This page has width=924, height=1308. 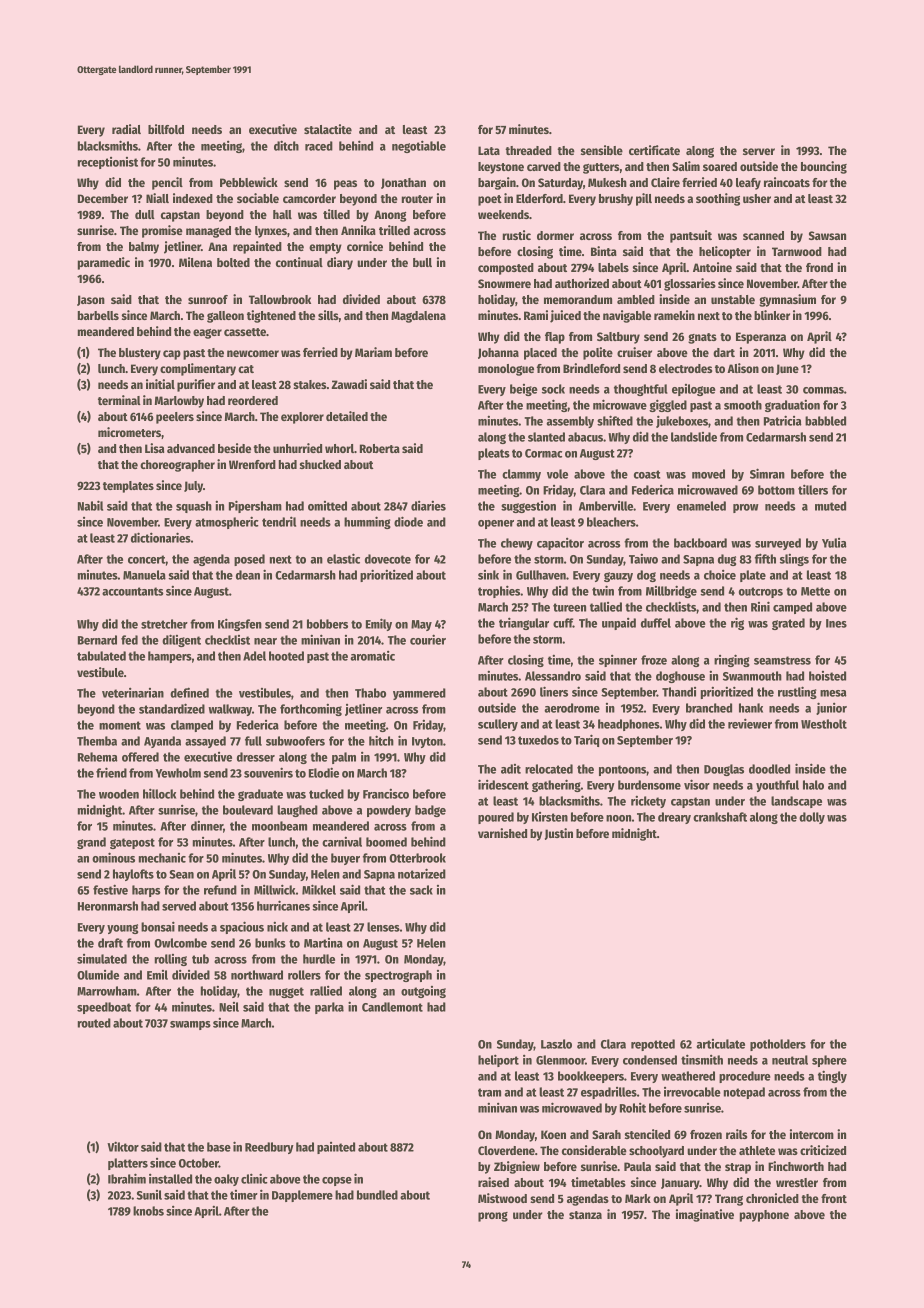 What do you see at coordinates (636, 299) in the page?
I see `ambled` at bounding box center [636, 299].
